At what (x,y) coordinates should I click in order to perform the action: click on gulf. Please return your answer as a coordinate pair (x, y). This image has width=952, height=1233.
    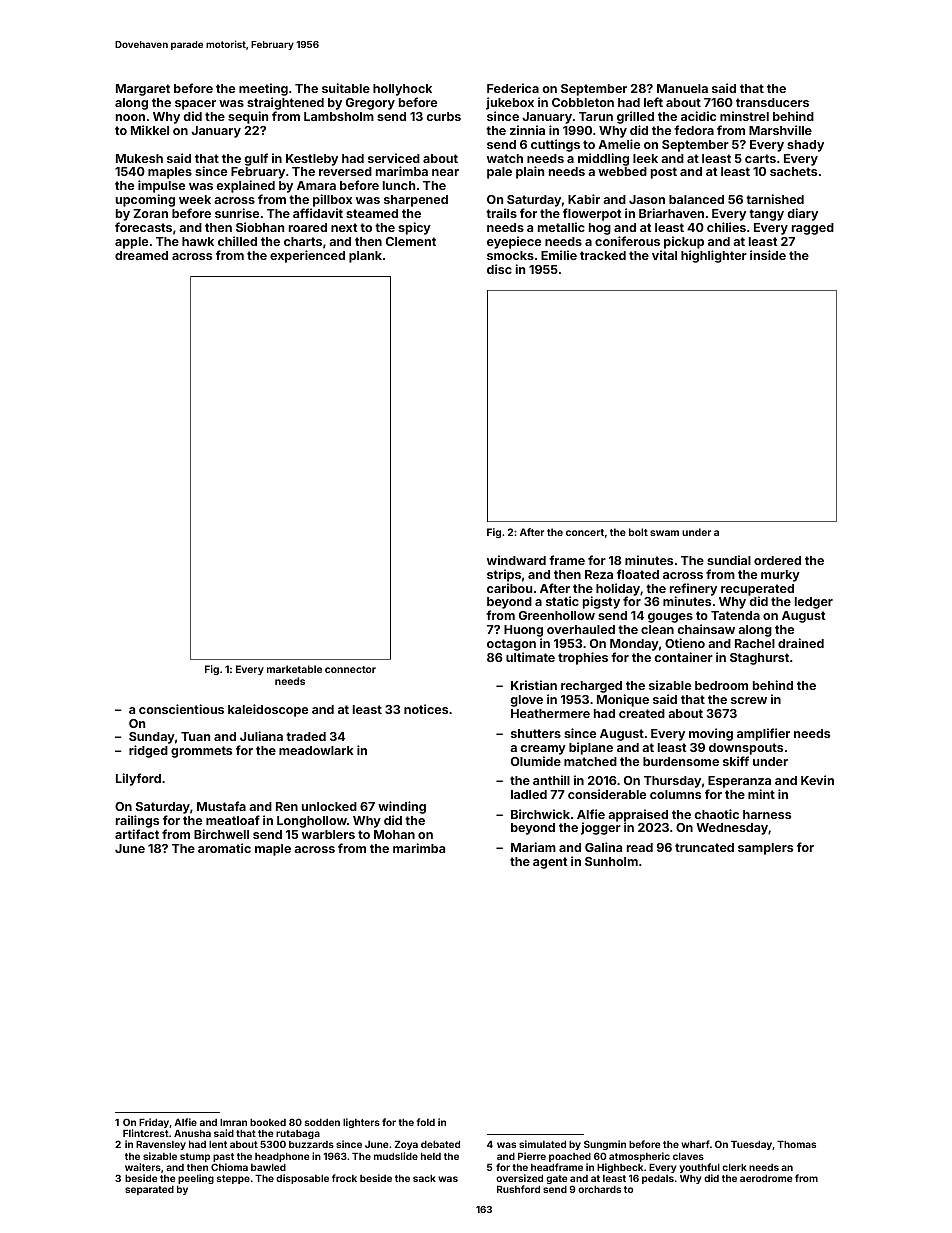
    Looking at the image, I should click on (256, 159).
